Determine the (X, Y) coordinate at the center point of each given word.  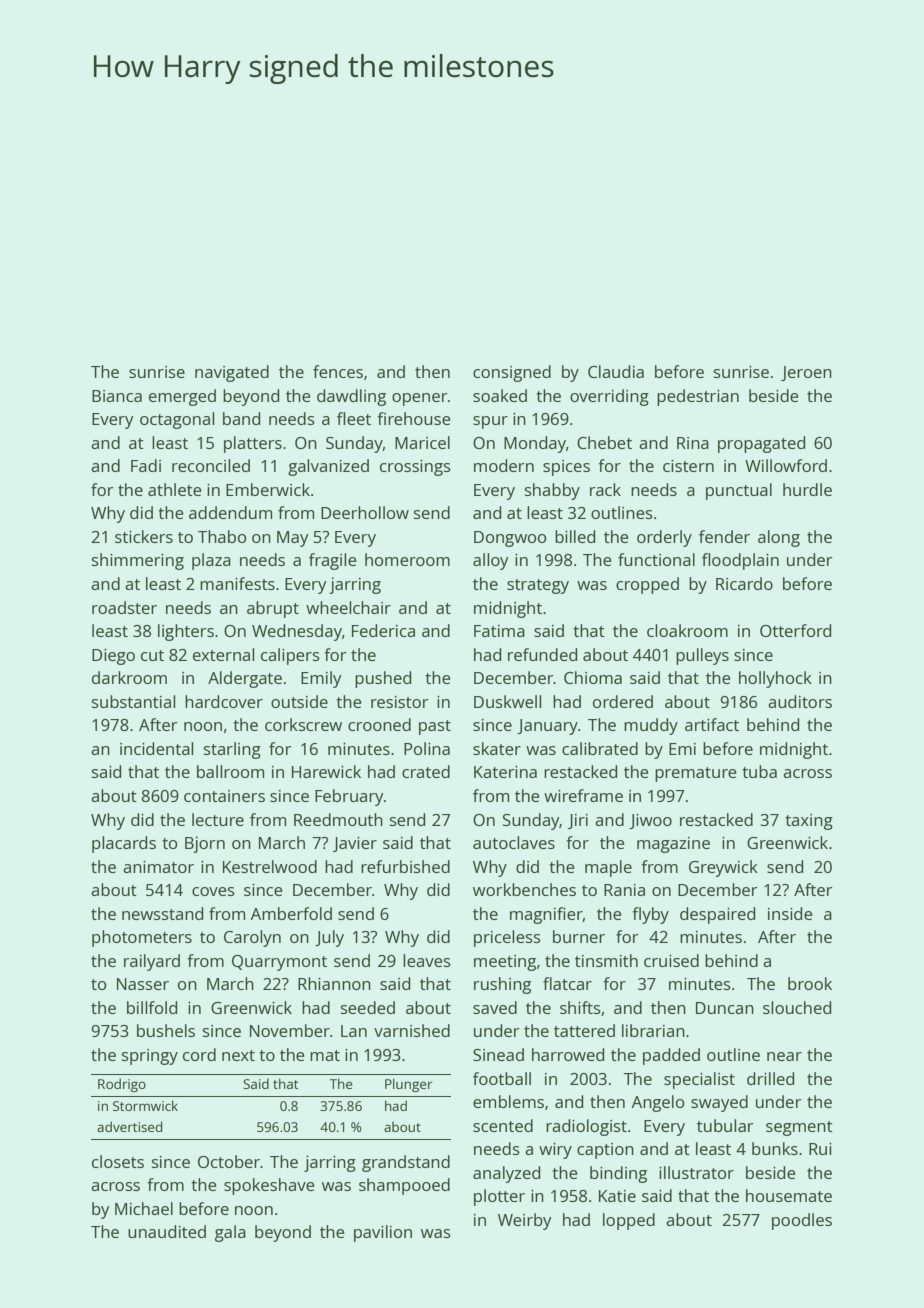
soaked (500, 395)
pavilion (383, 1233)
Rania (624, 890)
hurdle (807, 489)
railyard (152, 962)
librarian (653, 1030)
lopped (629, 1221)
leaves (427, 960)
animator (158, 867)
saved (495, 1007)
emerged (182, 397)
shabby (552, 491)
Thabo (222, 536)
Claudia (616, 371)
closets (118, 1161)
